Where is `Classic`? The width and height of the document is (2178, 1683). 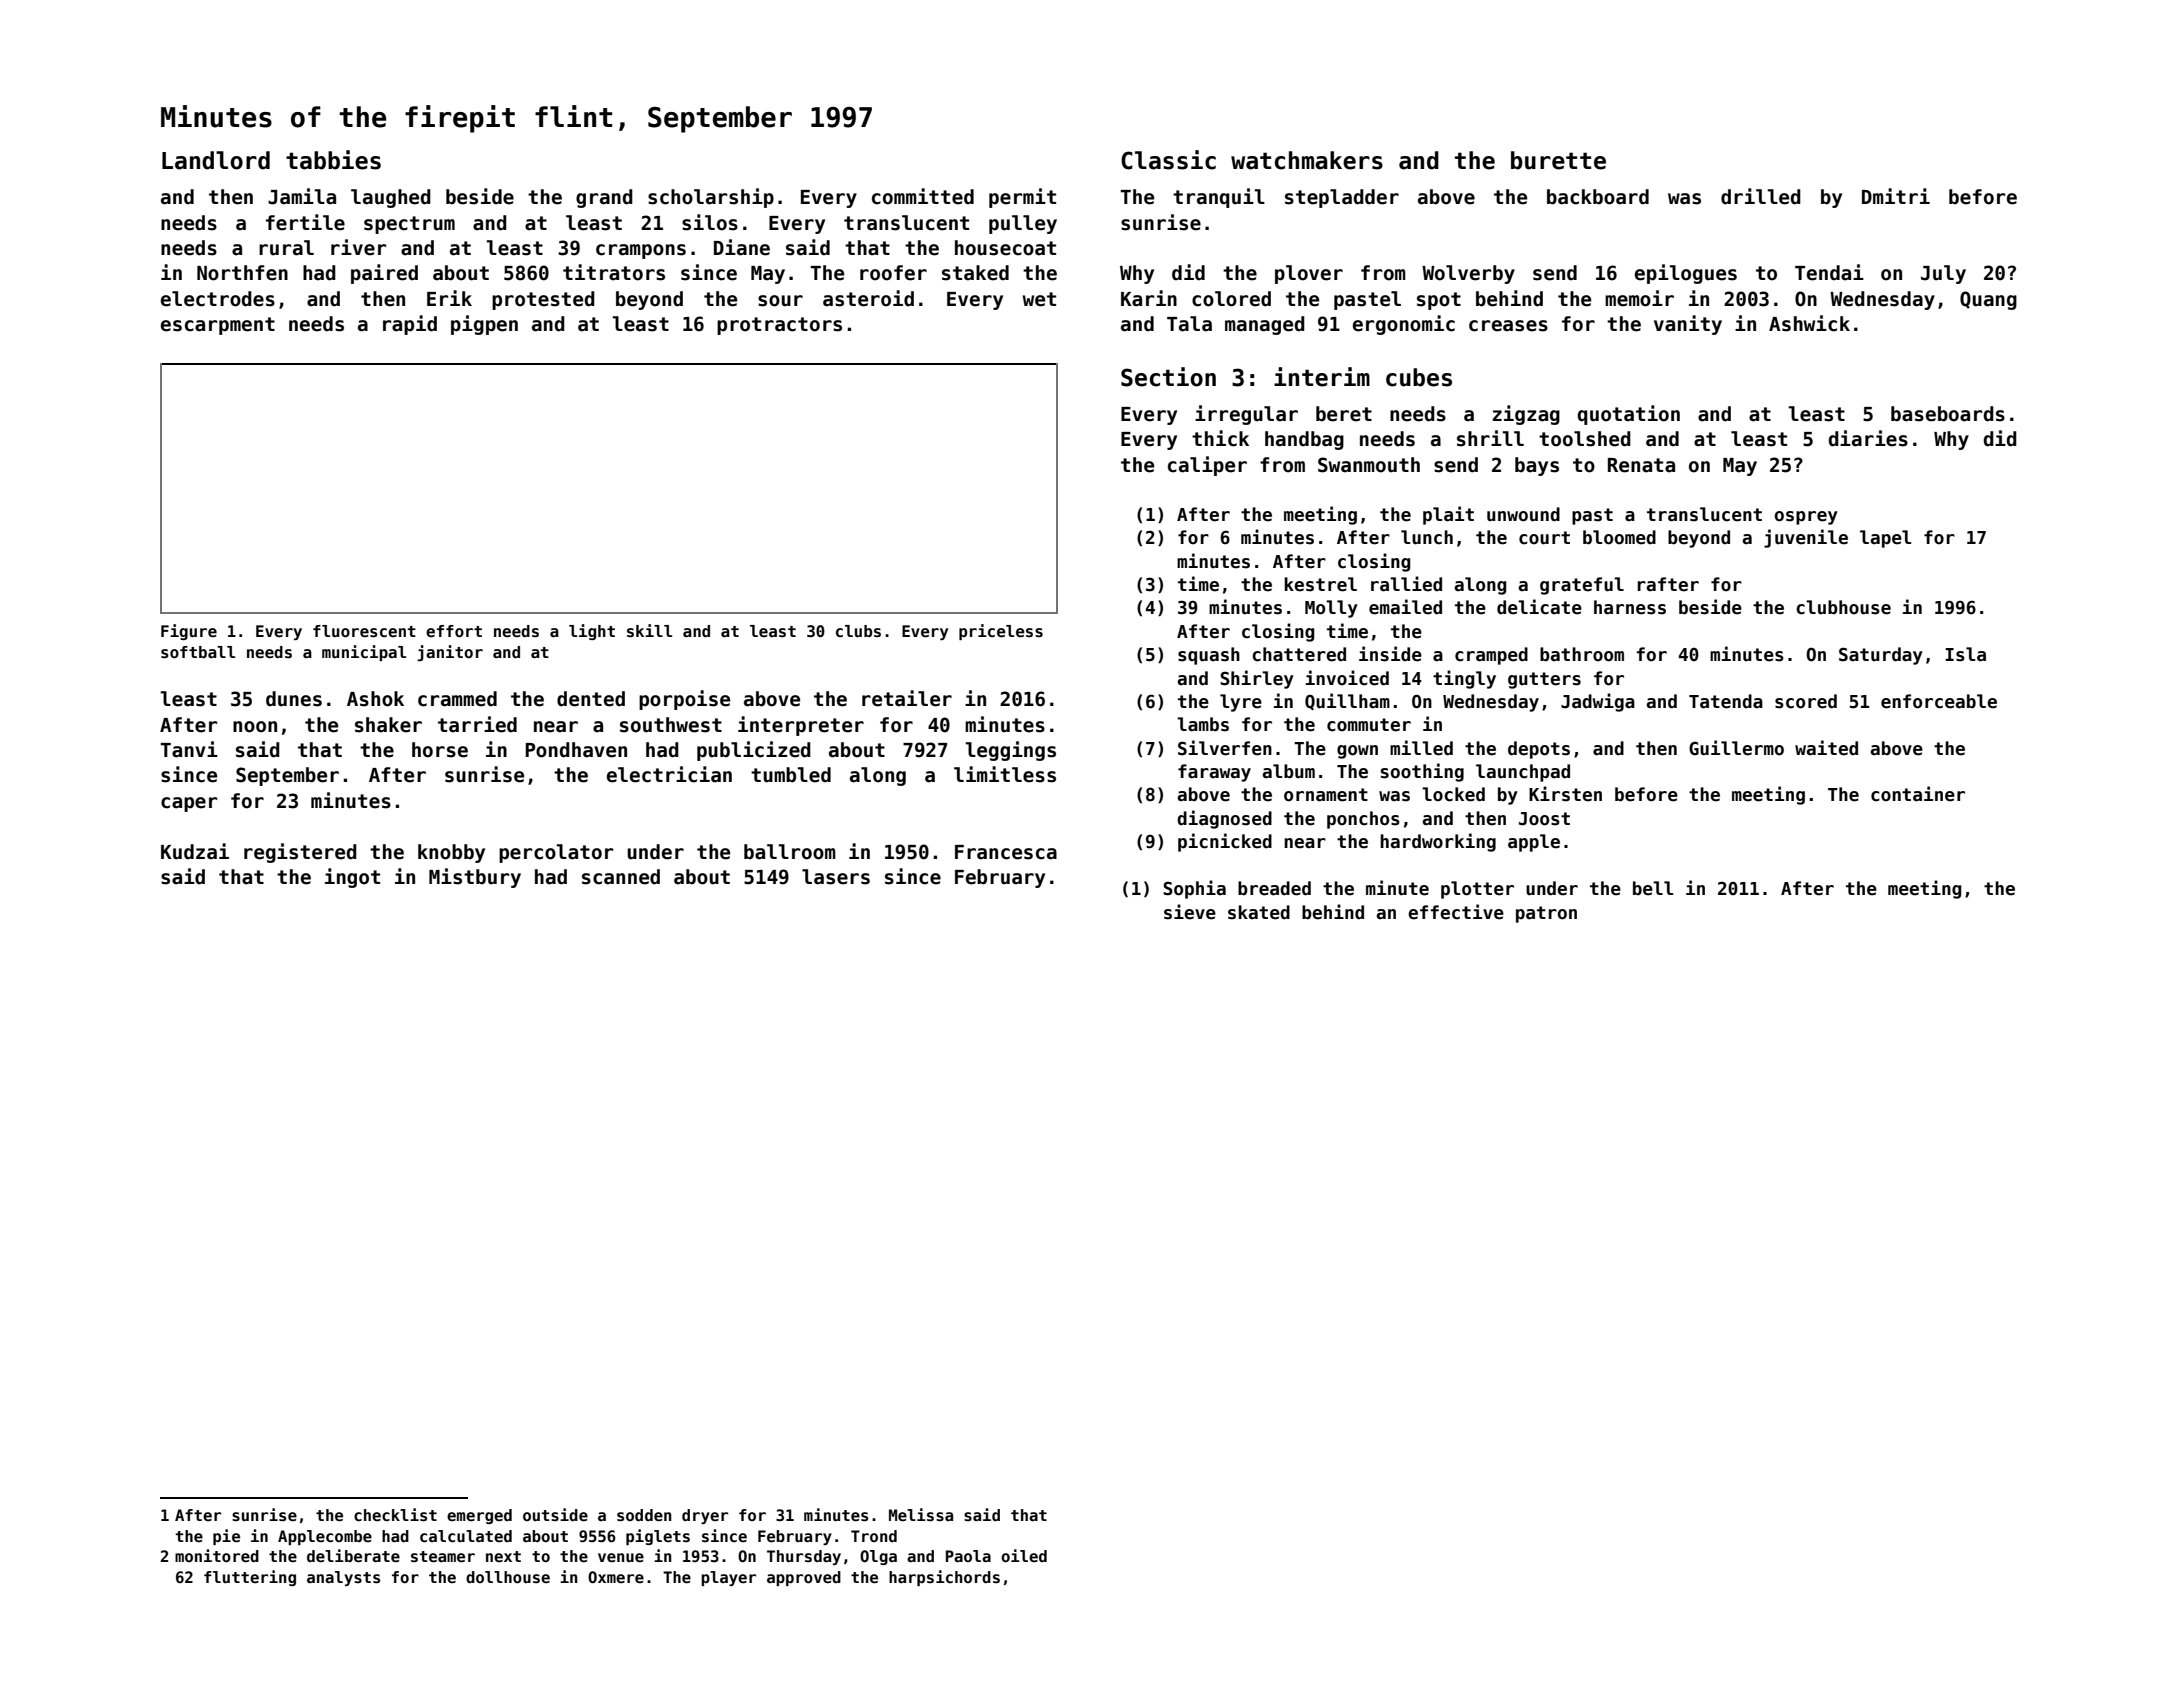
Classic is located at coordinates (1168, 160).
